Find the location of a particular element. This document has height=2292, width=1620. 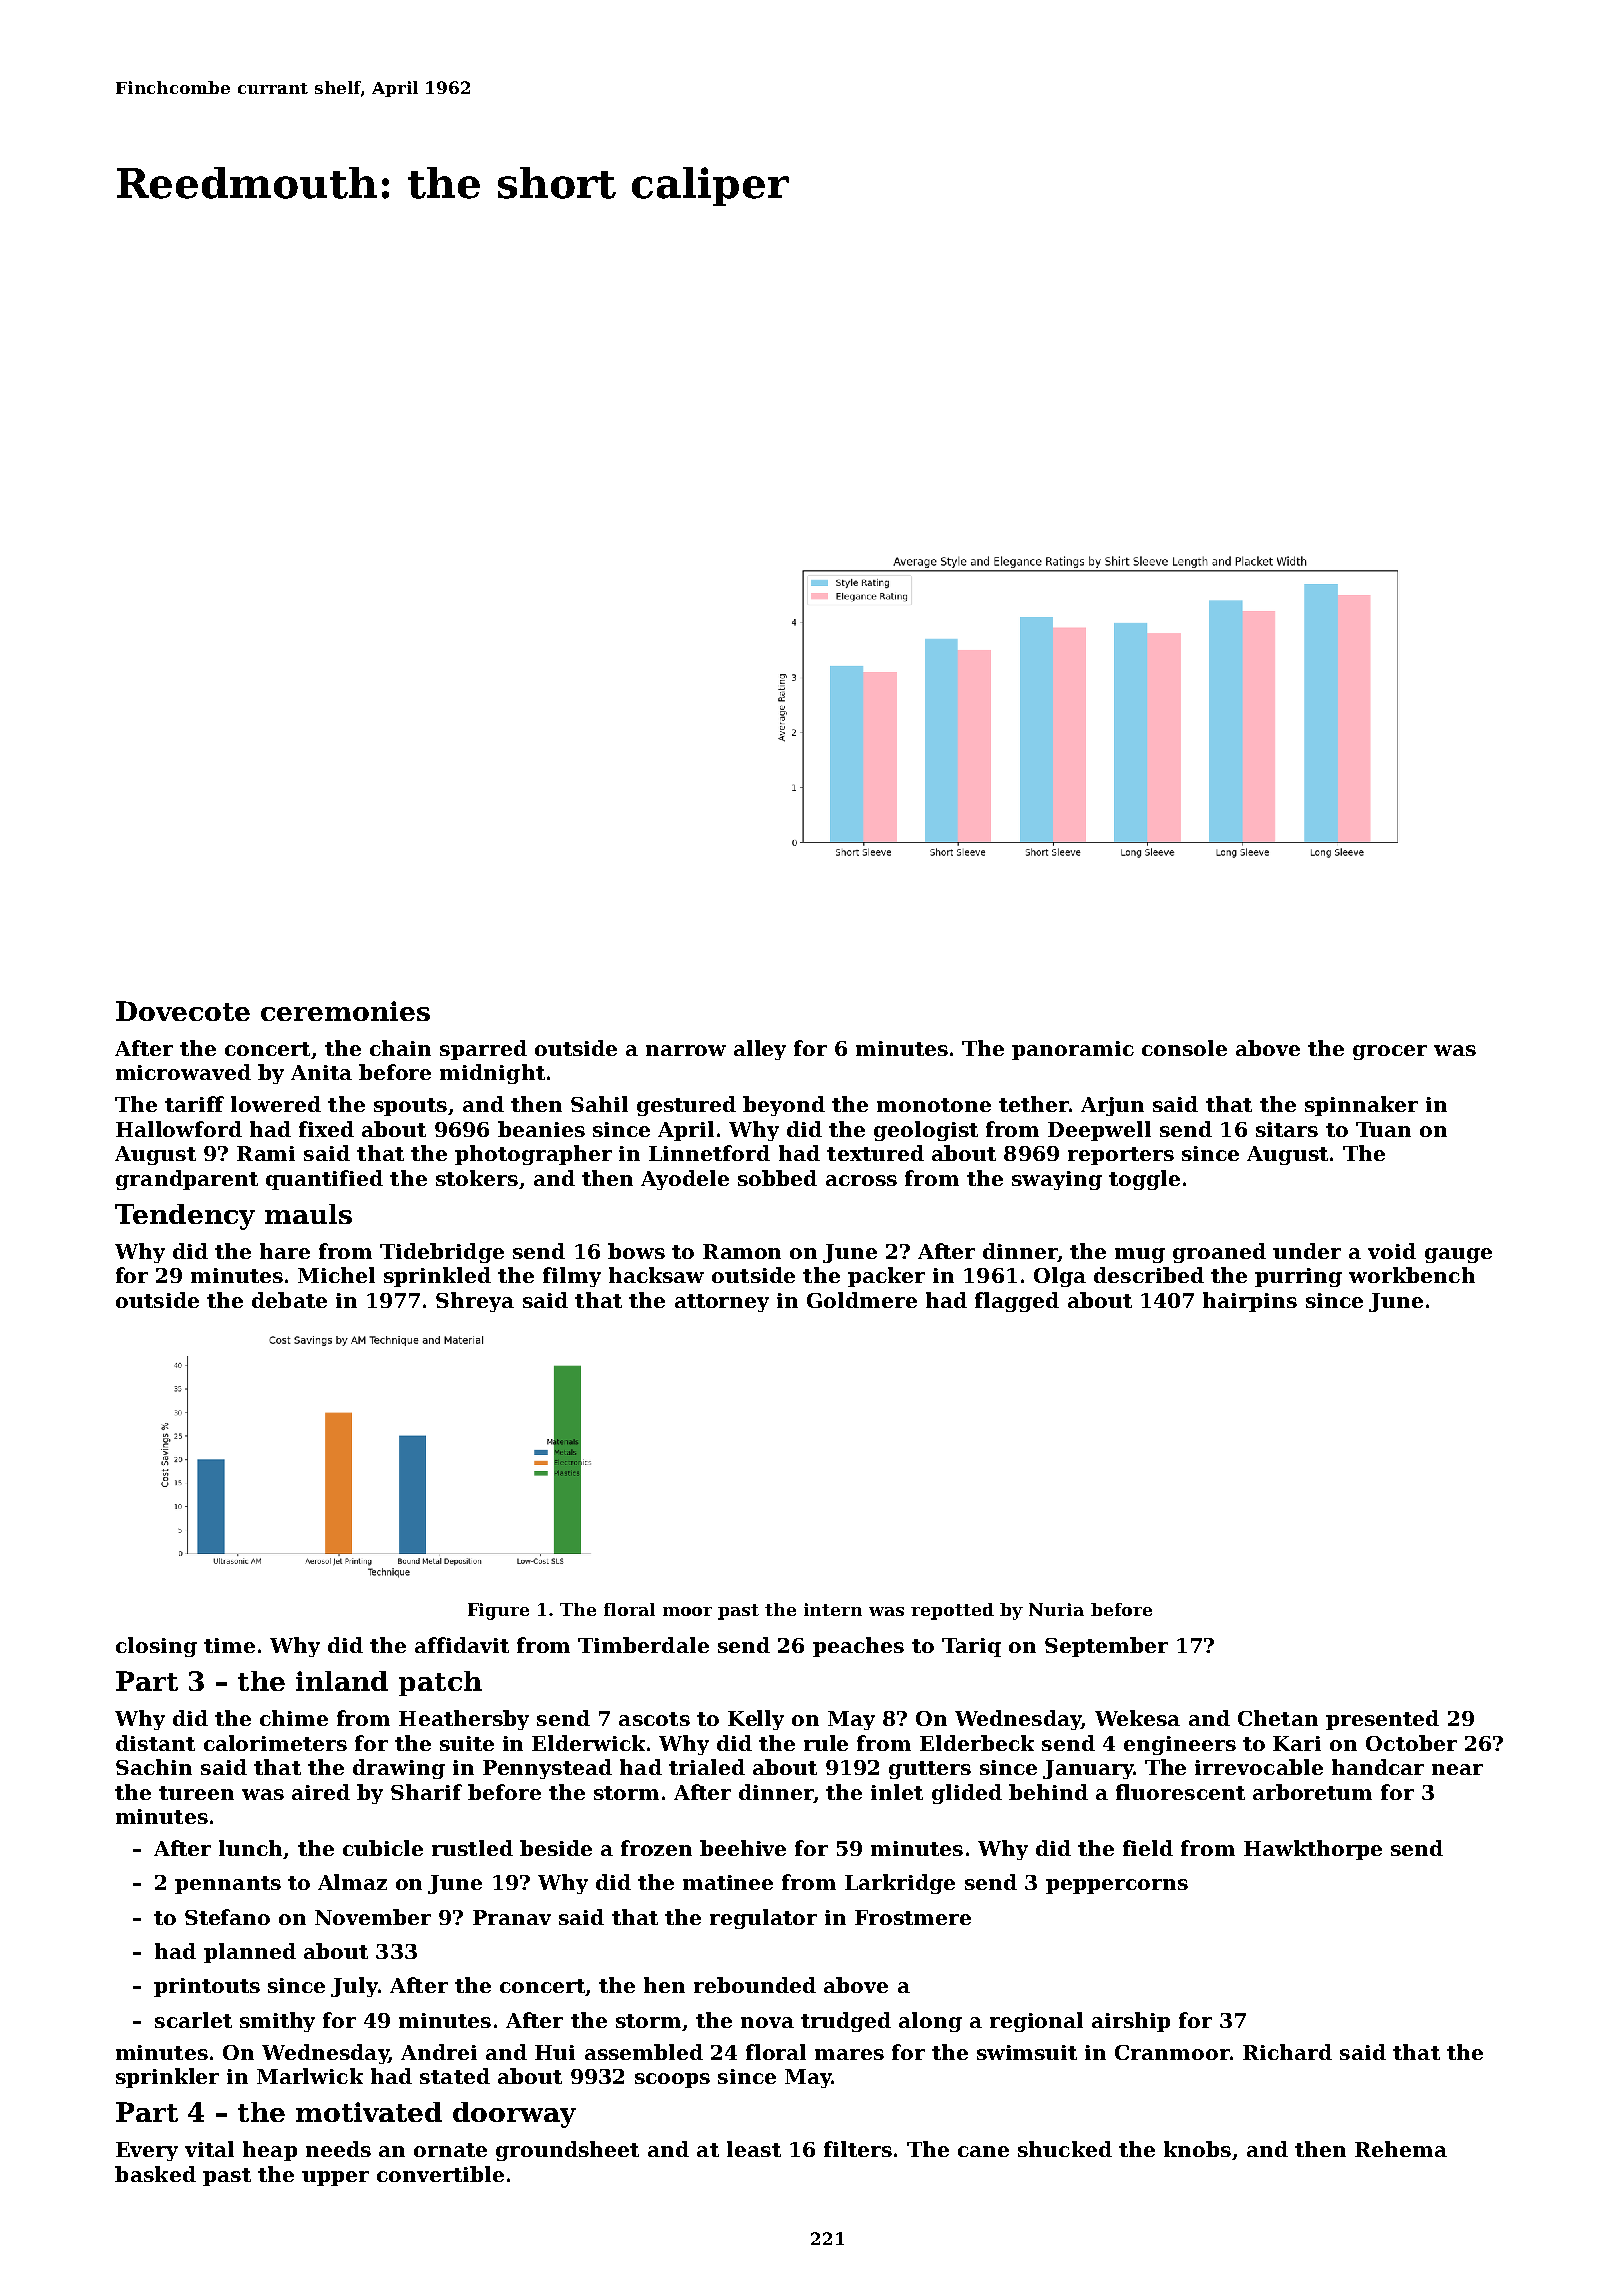

Nuria is located at coordinates (1056, 1609).
